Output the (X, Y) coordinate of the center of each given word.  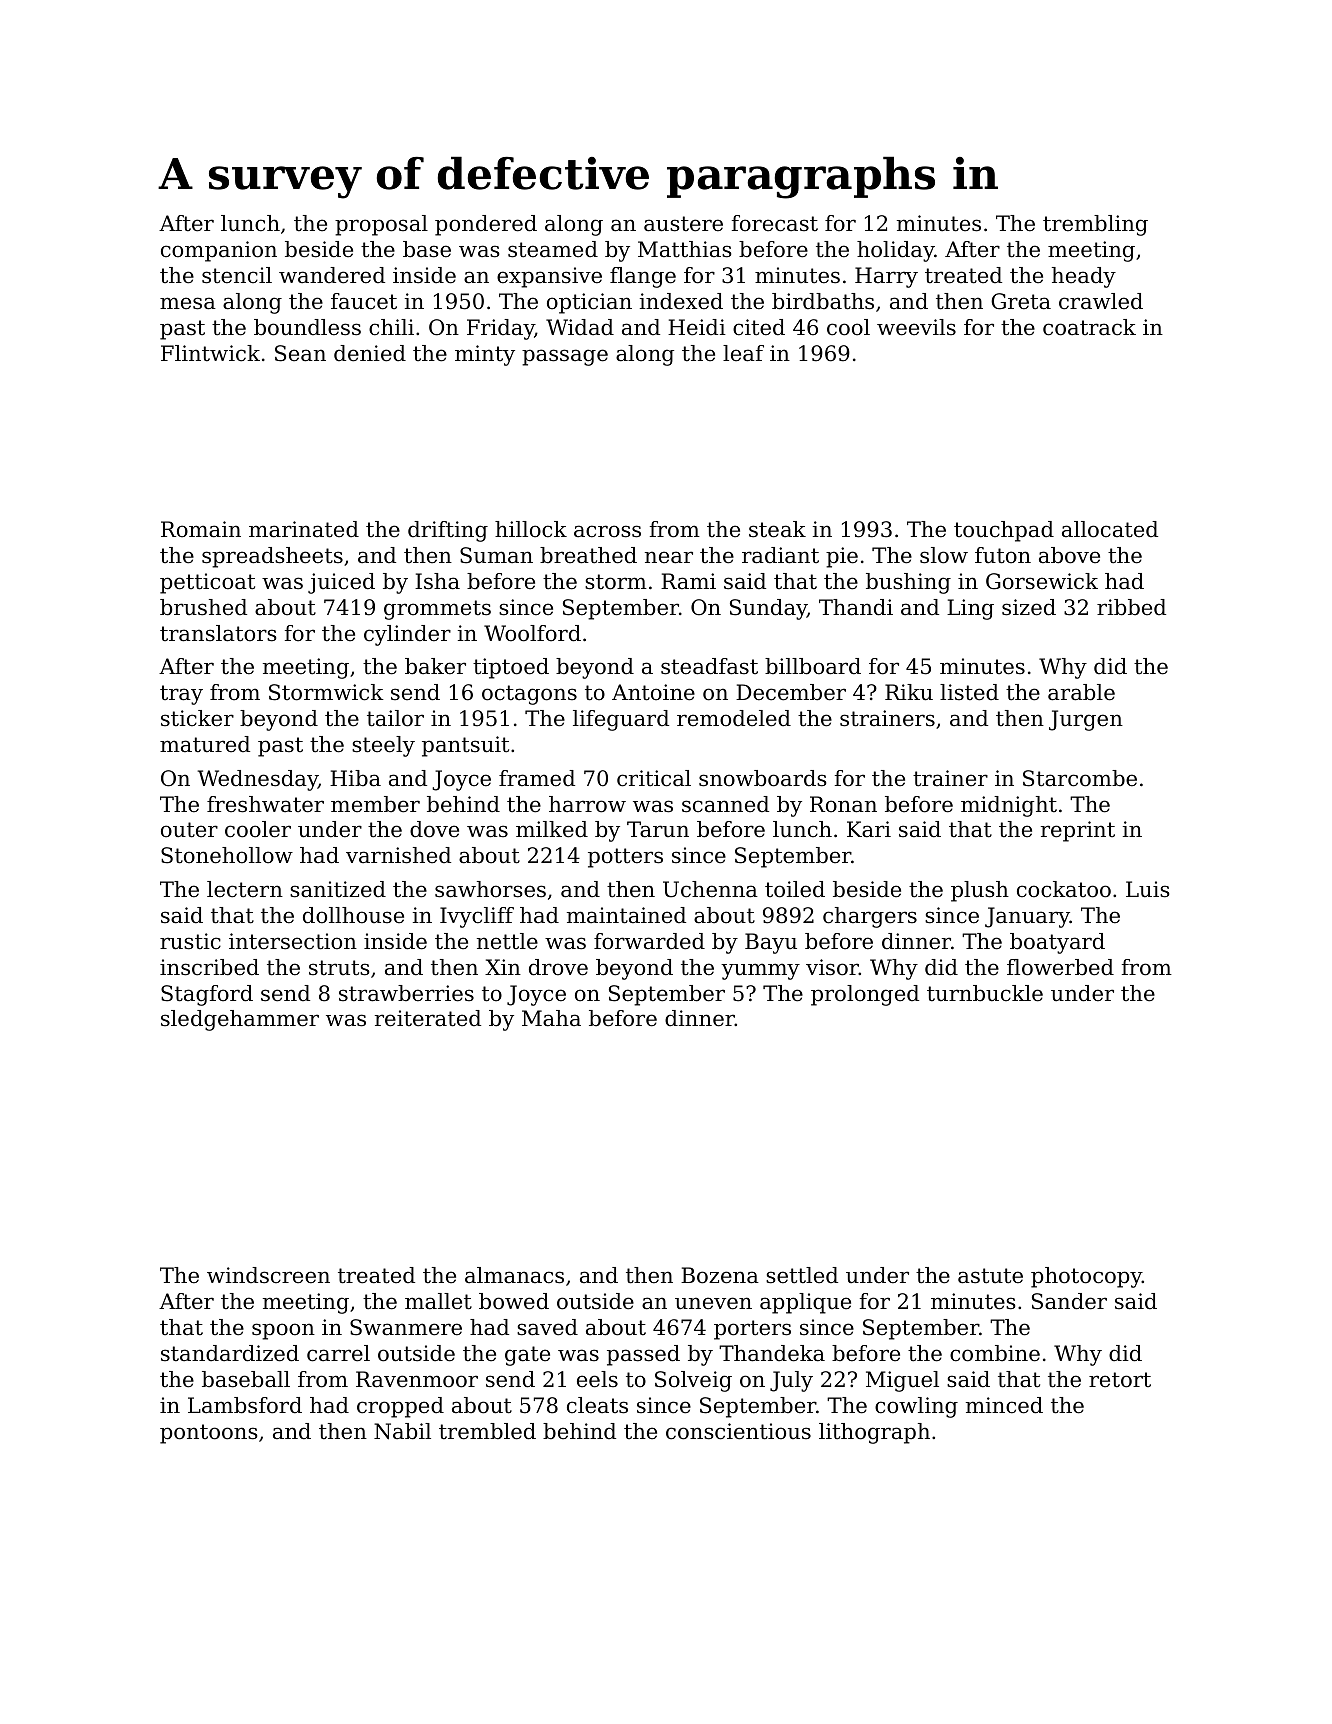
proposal (381, 225)
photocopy (1086, 1277)
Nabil (402, 1431)
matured (205, 744)
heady (1084, 277)
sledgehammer (240, 1020)
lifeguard (621, 720)
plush (980, 891)
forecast (775, 223)
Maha (551, 1018)
